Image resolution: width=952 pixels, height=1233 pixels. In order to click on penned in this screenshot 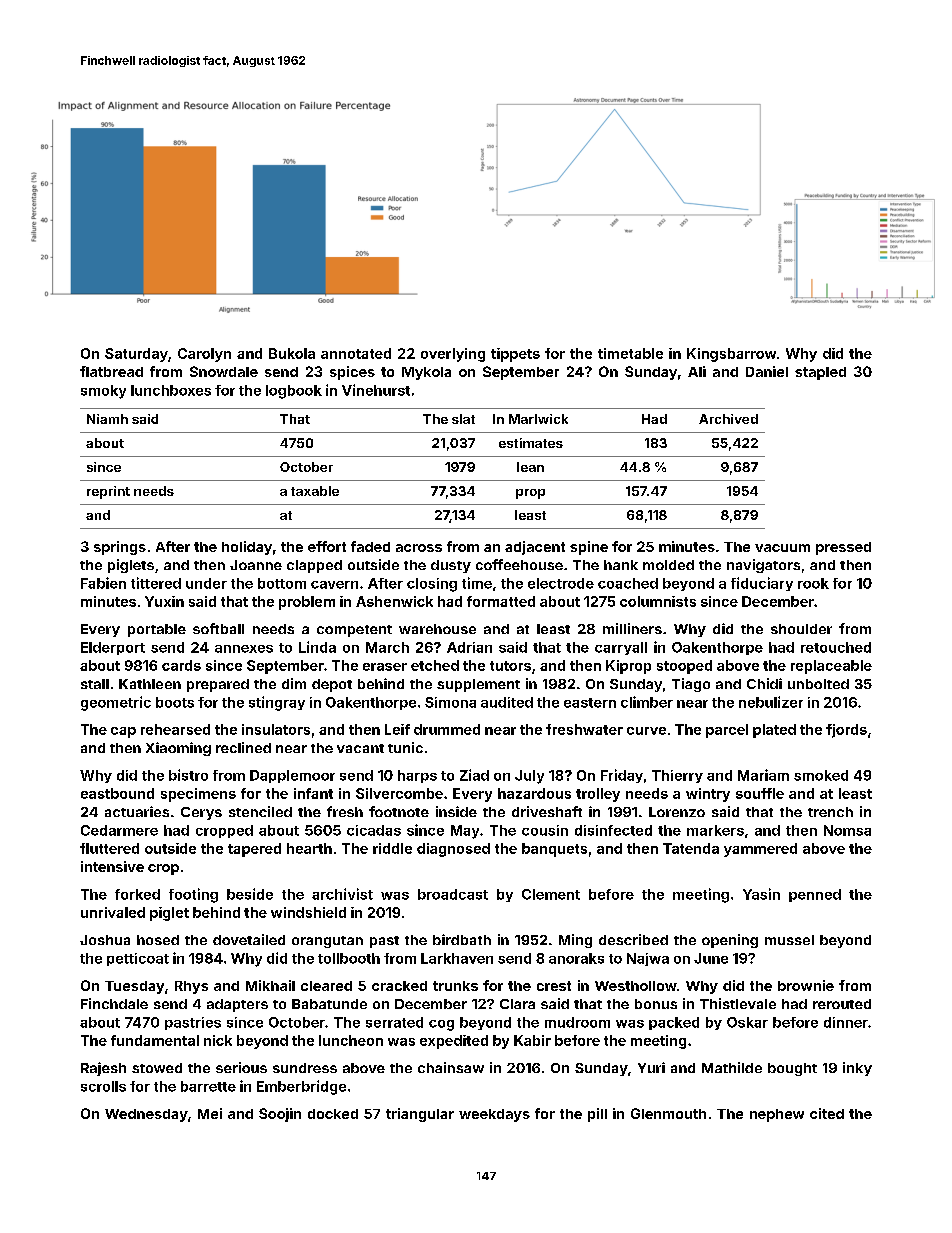, I will do `click(815, 895)`.
